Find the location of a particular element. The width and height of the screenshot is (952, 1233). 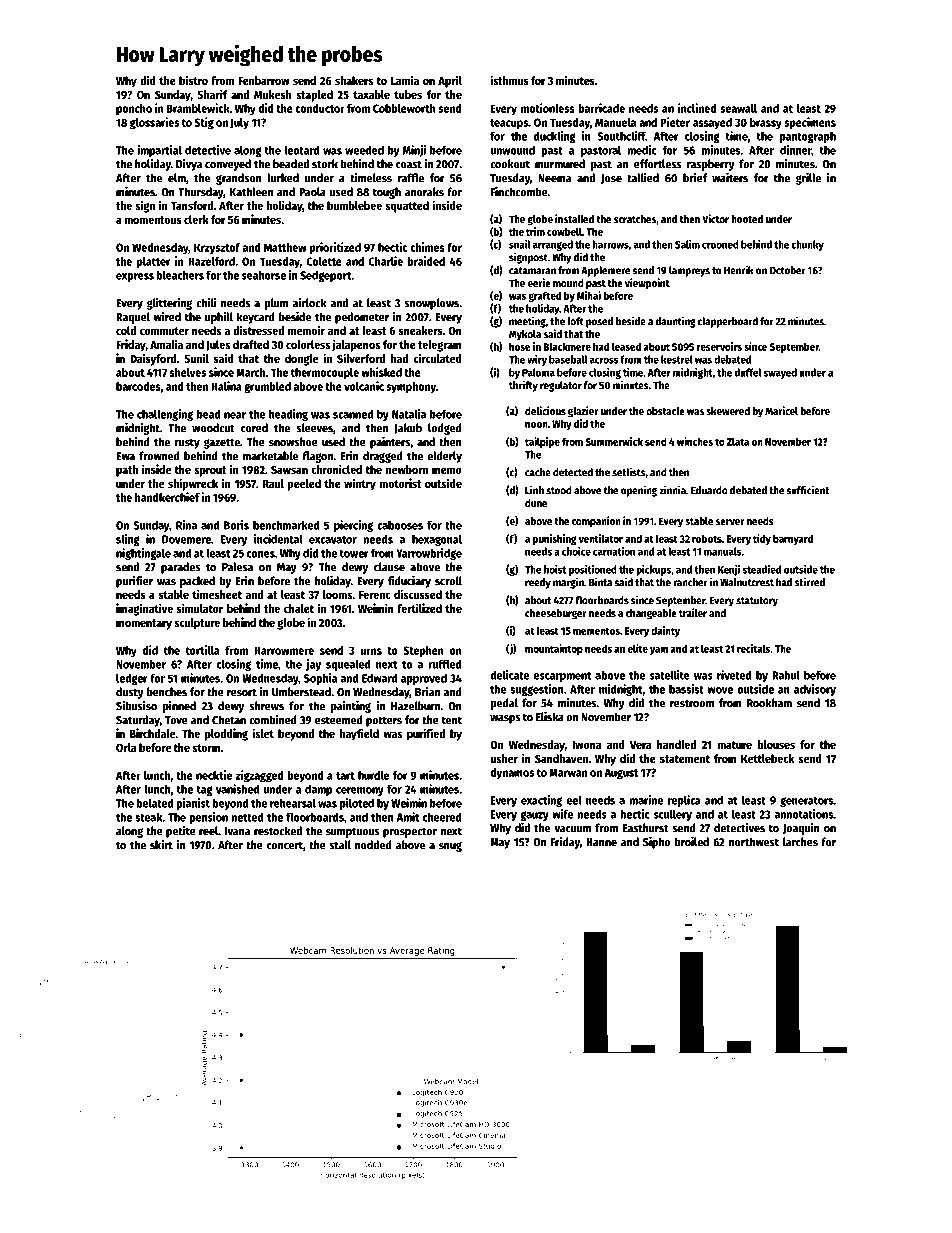

concert is located at coordinates (285, 845).
